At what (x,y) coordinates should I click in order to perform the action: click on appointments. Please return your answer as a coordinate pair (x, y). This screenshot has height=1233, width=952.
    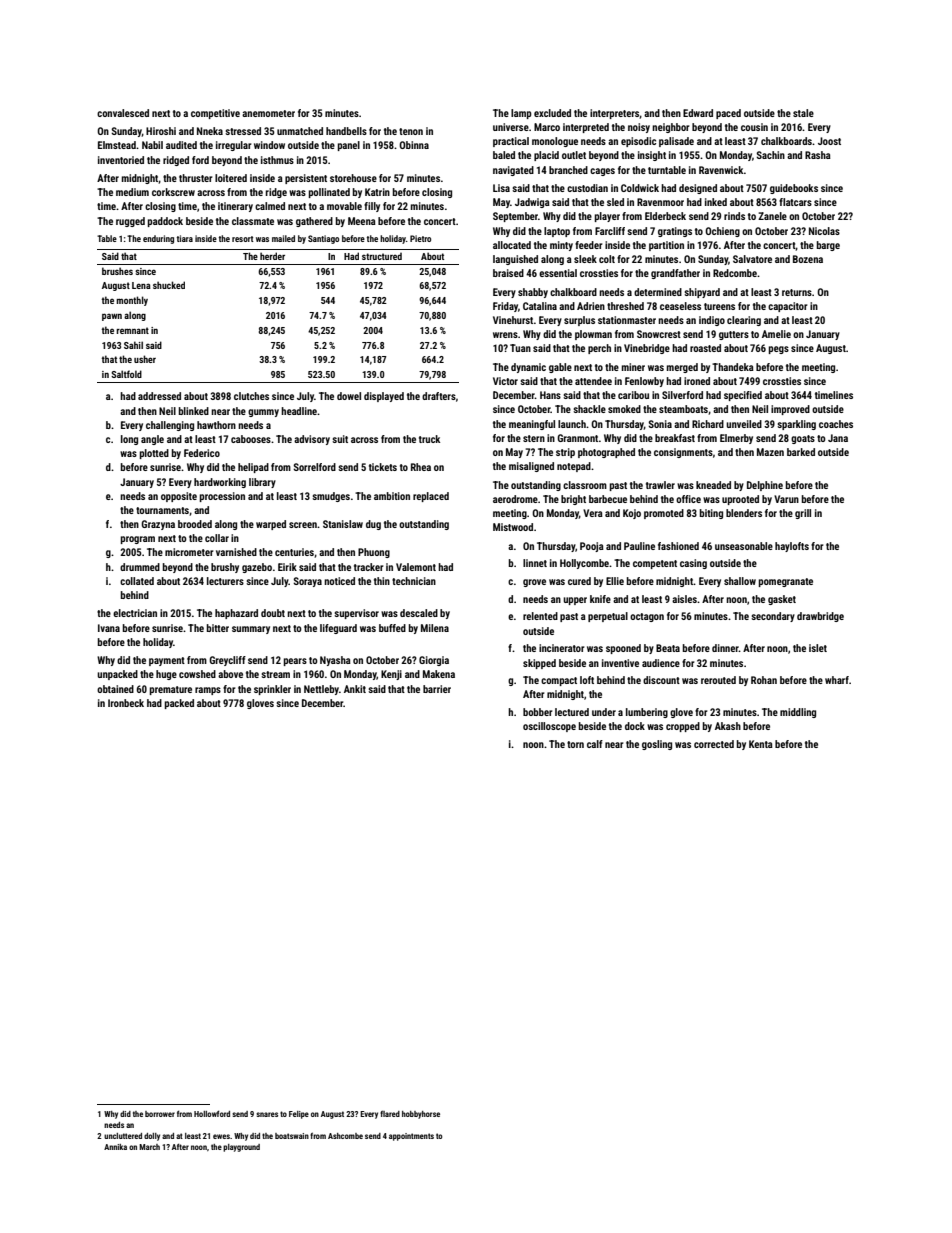
    Looking at the image, I should click on (411, 1137).
